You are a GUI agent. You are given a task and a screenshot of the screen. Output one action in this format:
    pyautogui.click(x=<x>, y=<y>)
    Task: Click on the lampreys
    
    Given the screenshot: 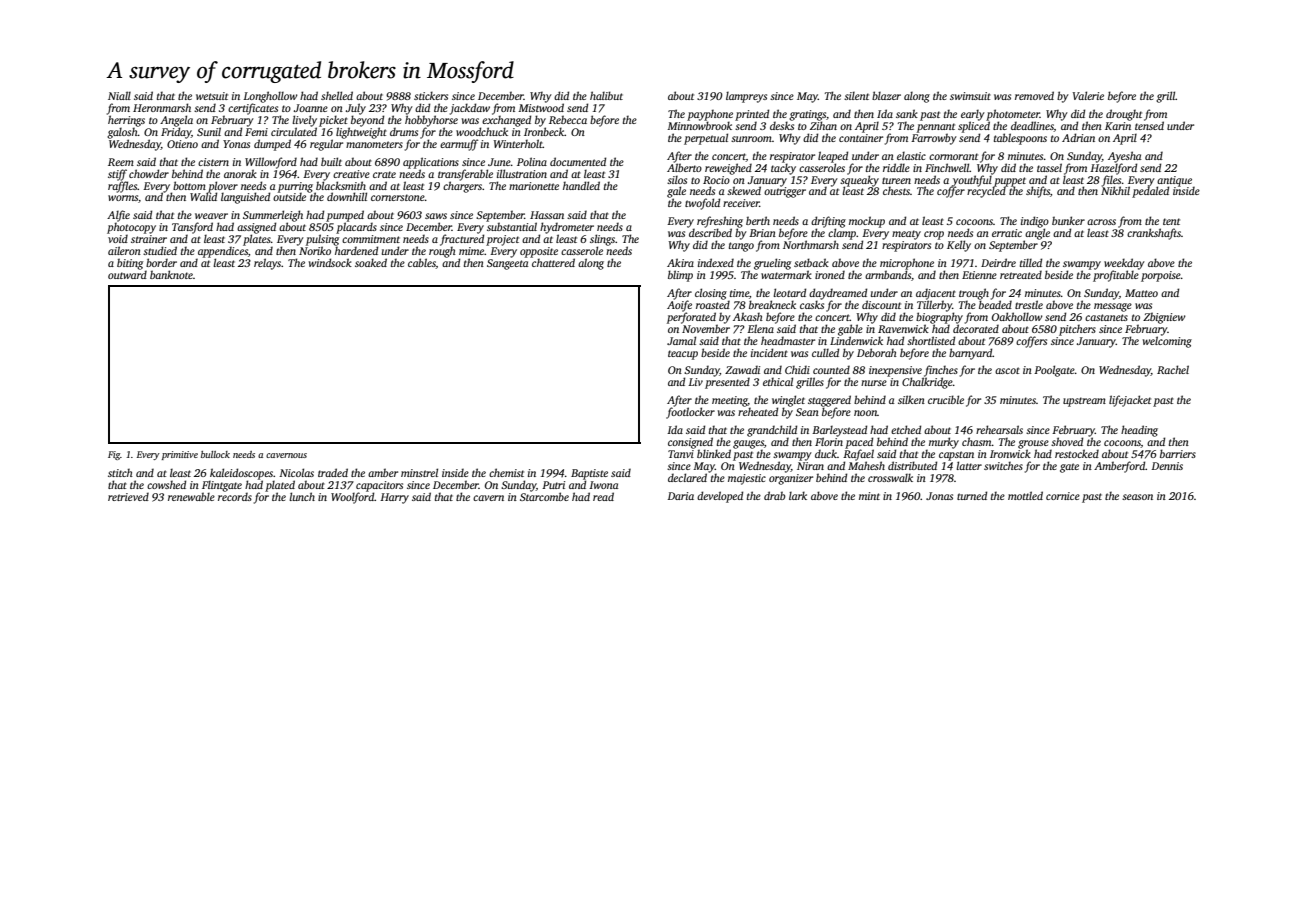 What is the action you would take?
    pyautogui.click(x=746, y=97)
